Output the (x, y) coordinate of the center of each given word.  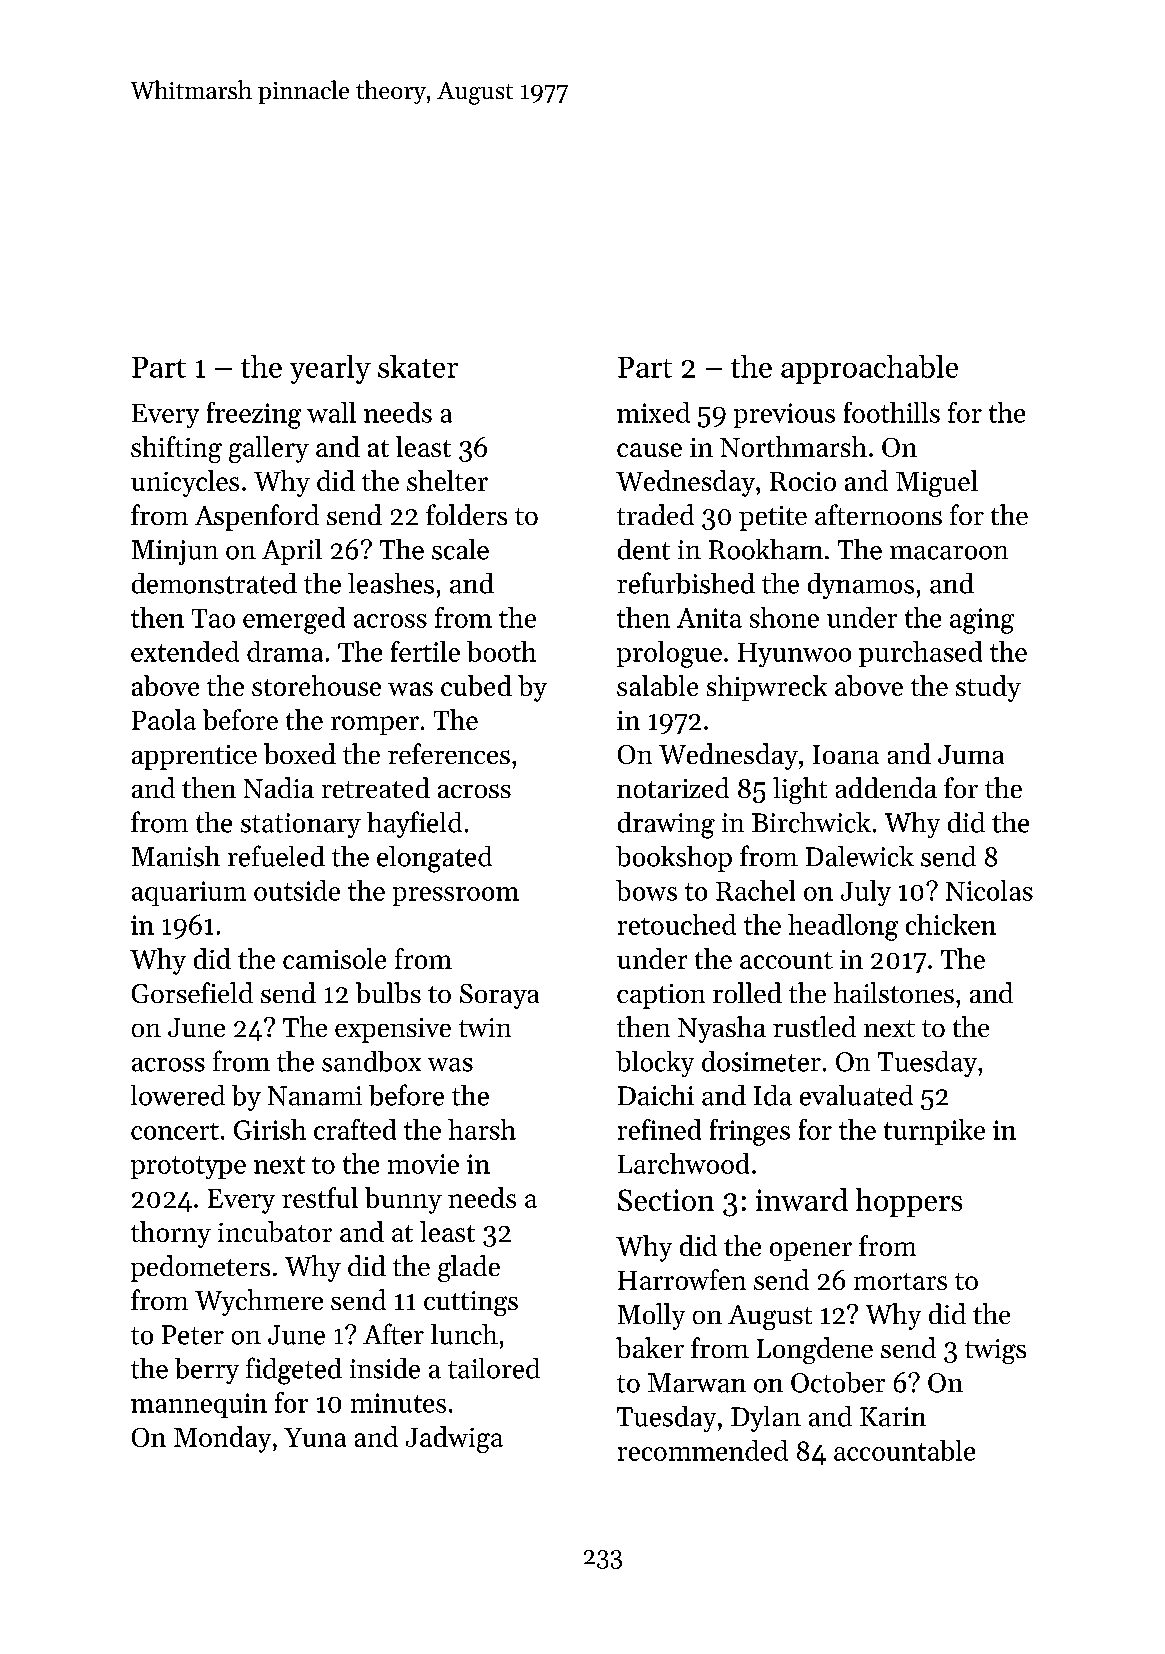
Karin (893, 1417)
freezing (254, 415)
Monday (222, 1439)
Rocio (803, 481)
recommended (703, 1450)
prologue (669, 654)
